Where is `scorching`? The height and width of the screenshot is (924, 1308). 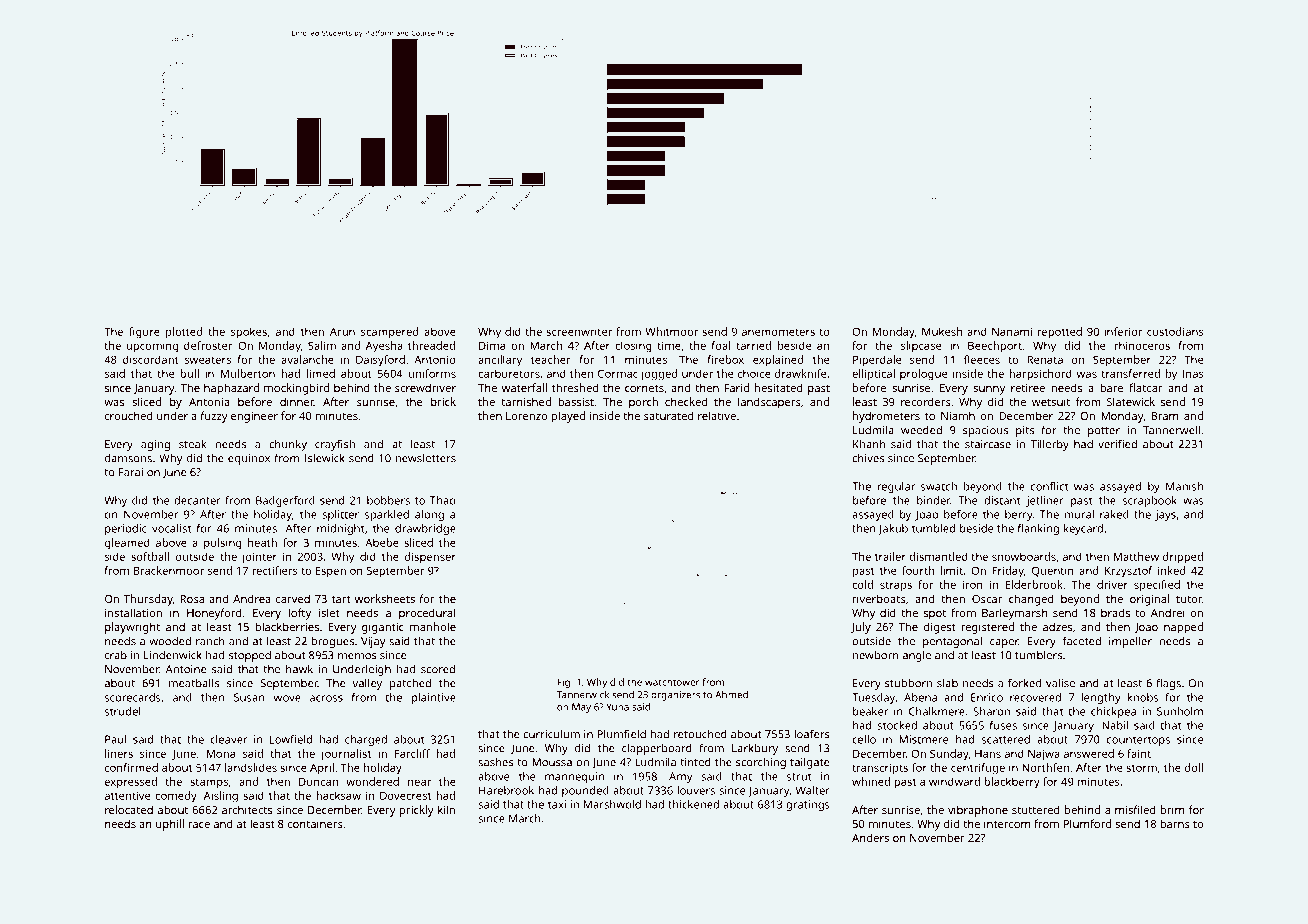 scorching is located at coordinates (761, 763).
